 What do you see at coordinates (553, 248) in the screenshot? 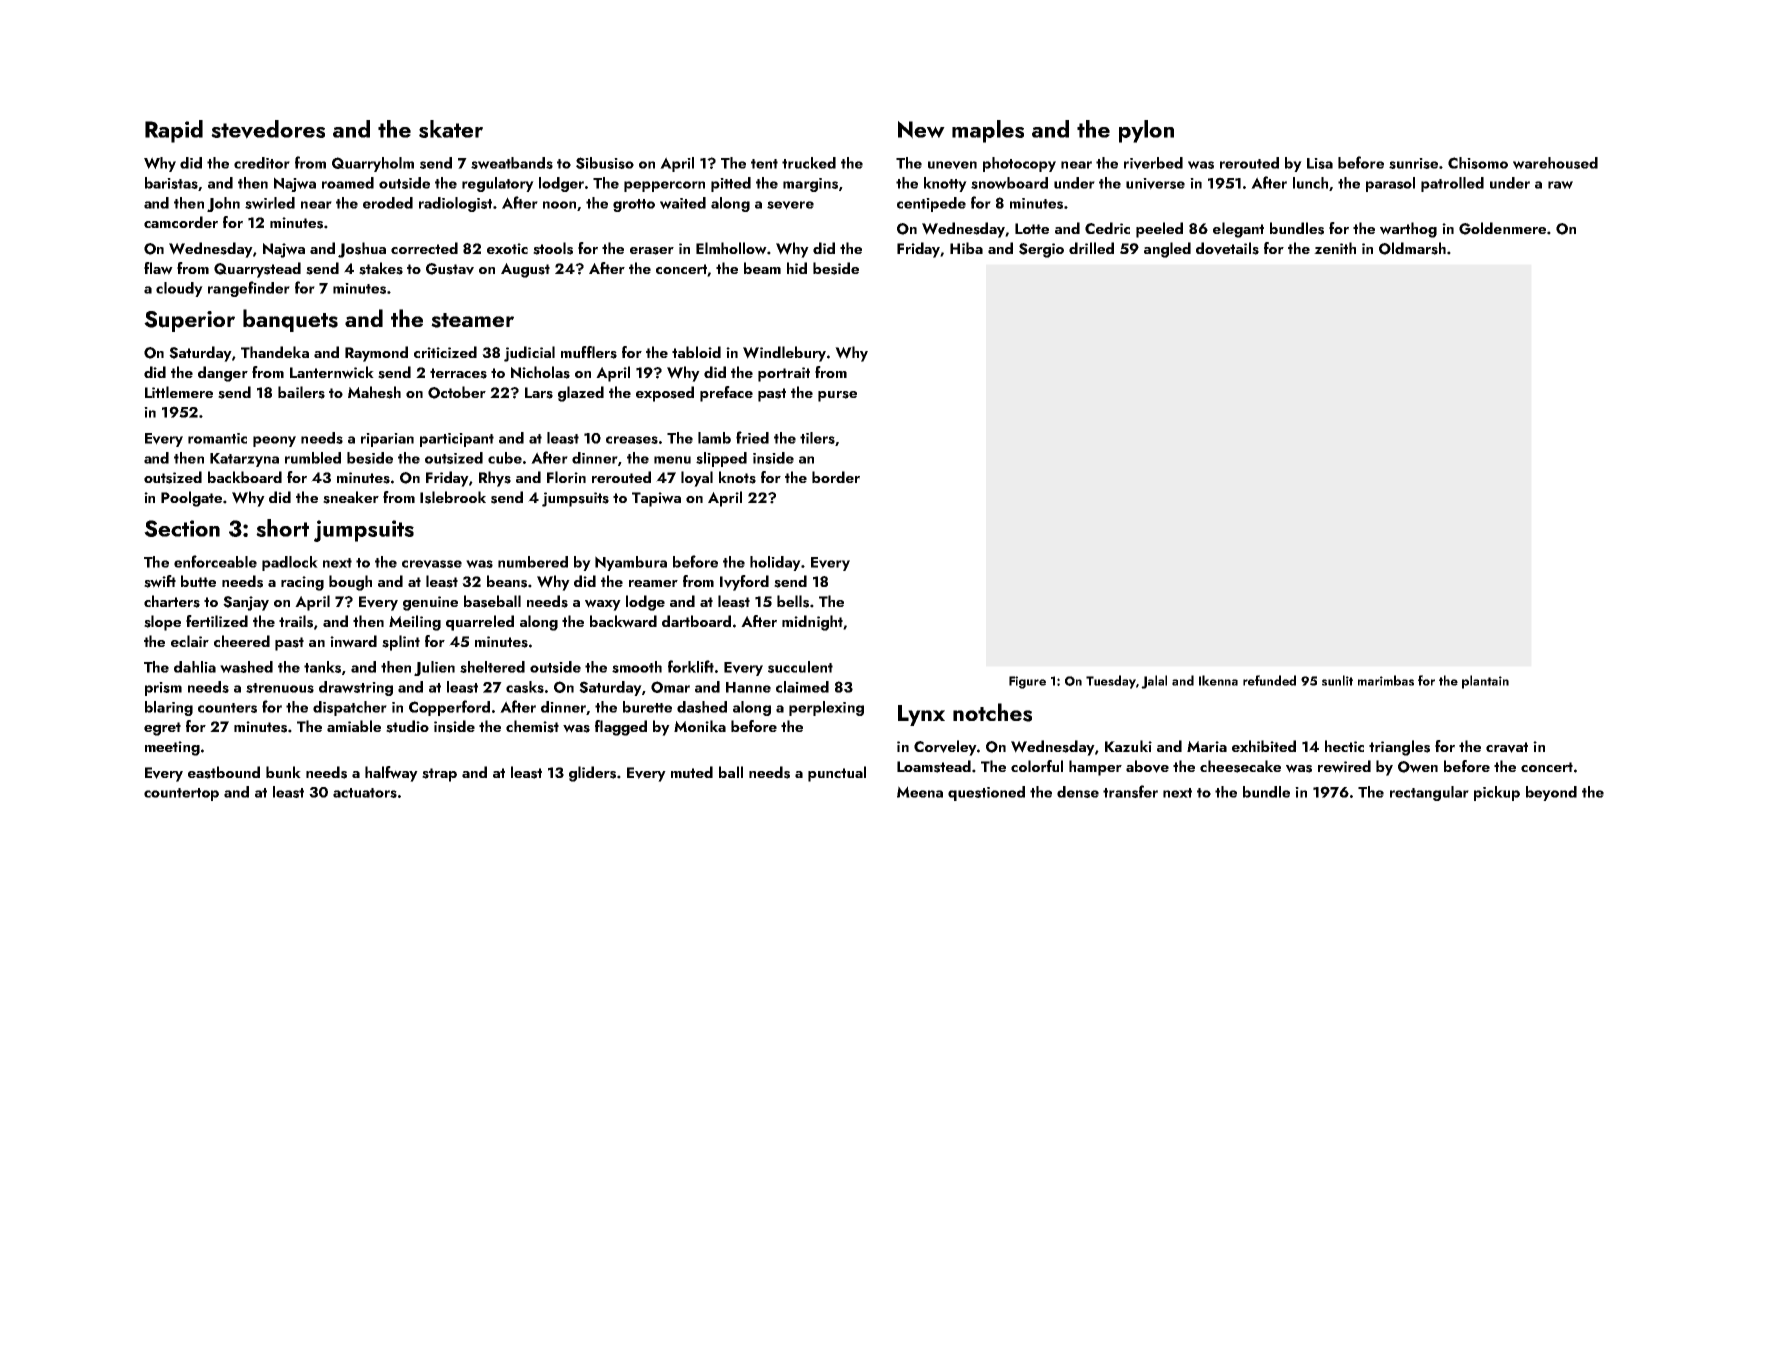
I see `stools` at bounding box center [553, 248].
